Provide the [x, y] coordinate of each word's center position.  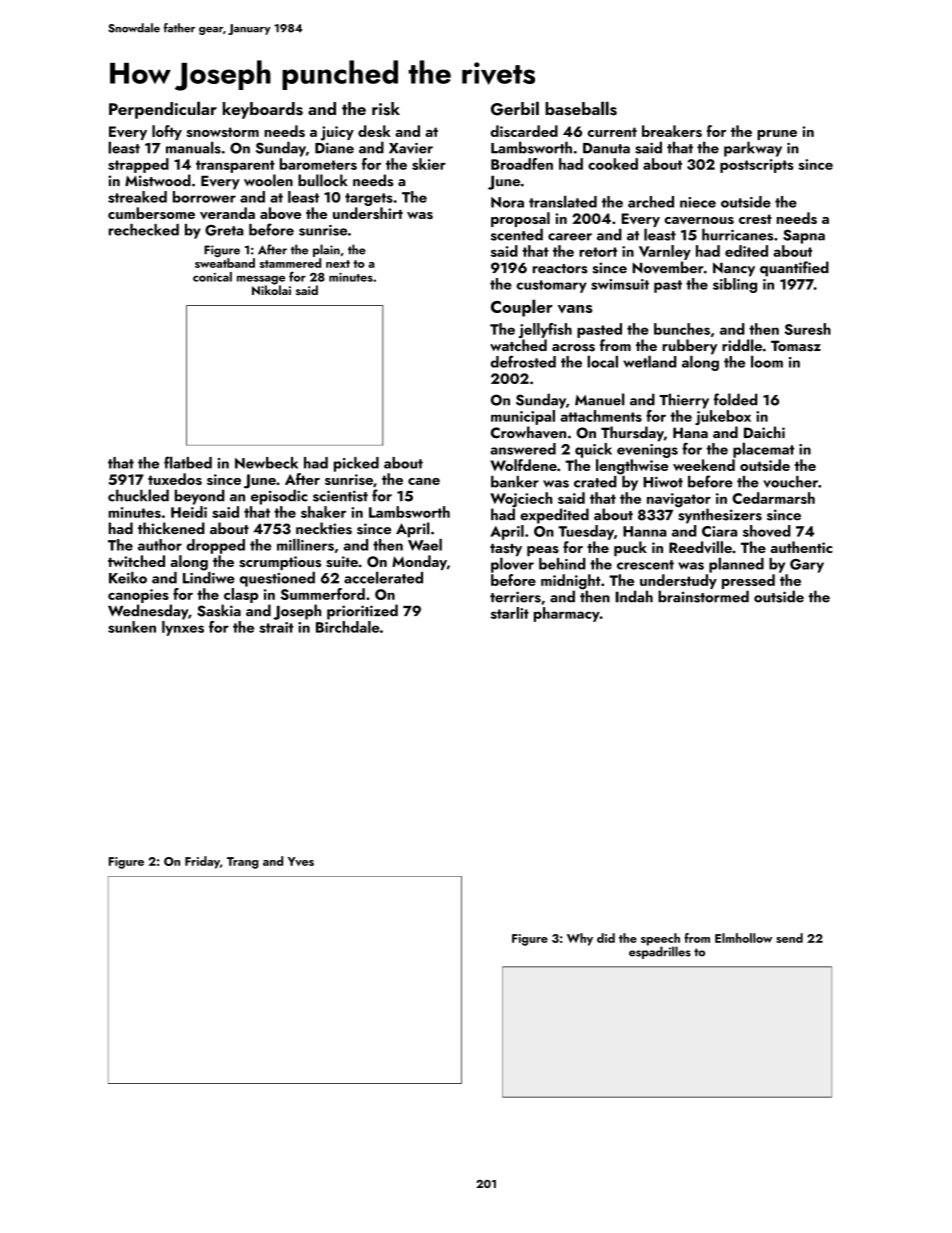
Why [580, 939]
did [606, 938]
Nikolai [271, 290]
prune [777, 135]
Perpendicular [163, 110]
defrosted [523, 361]
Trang [243, 863]
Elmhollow [743, 938]
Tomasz [796, 346]
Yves [301, 861]
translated [563, 201]
